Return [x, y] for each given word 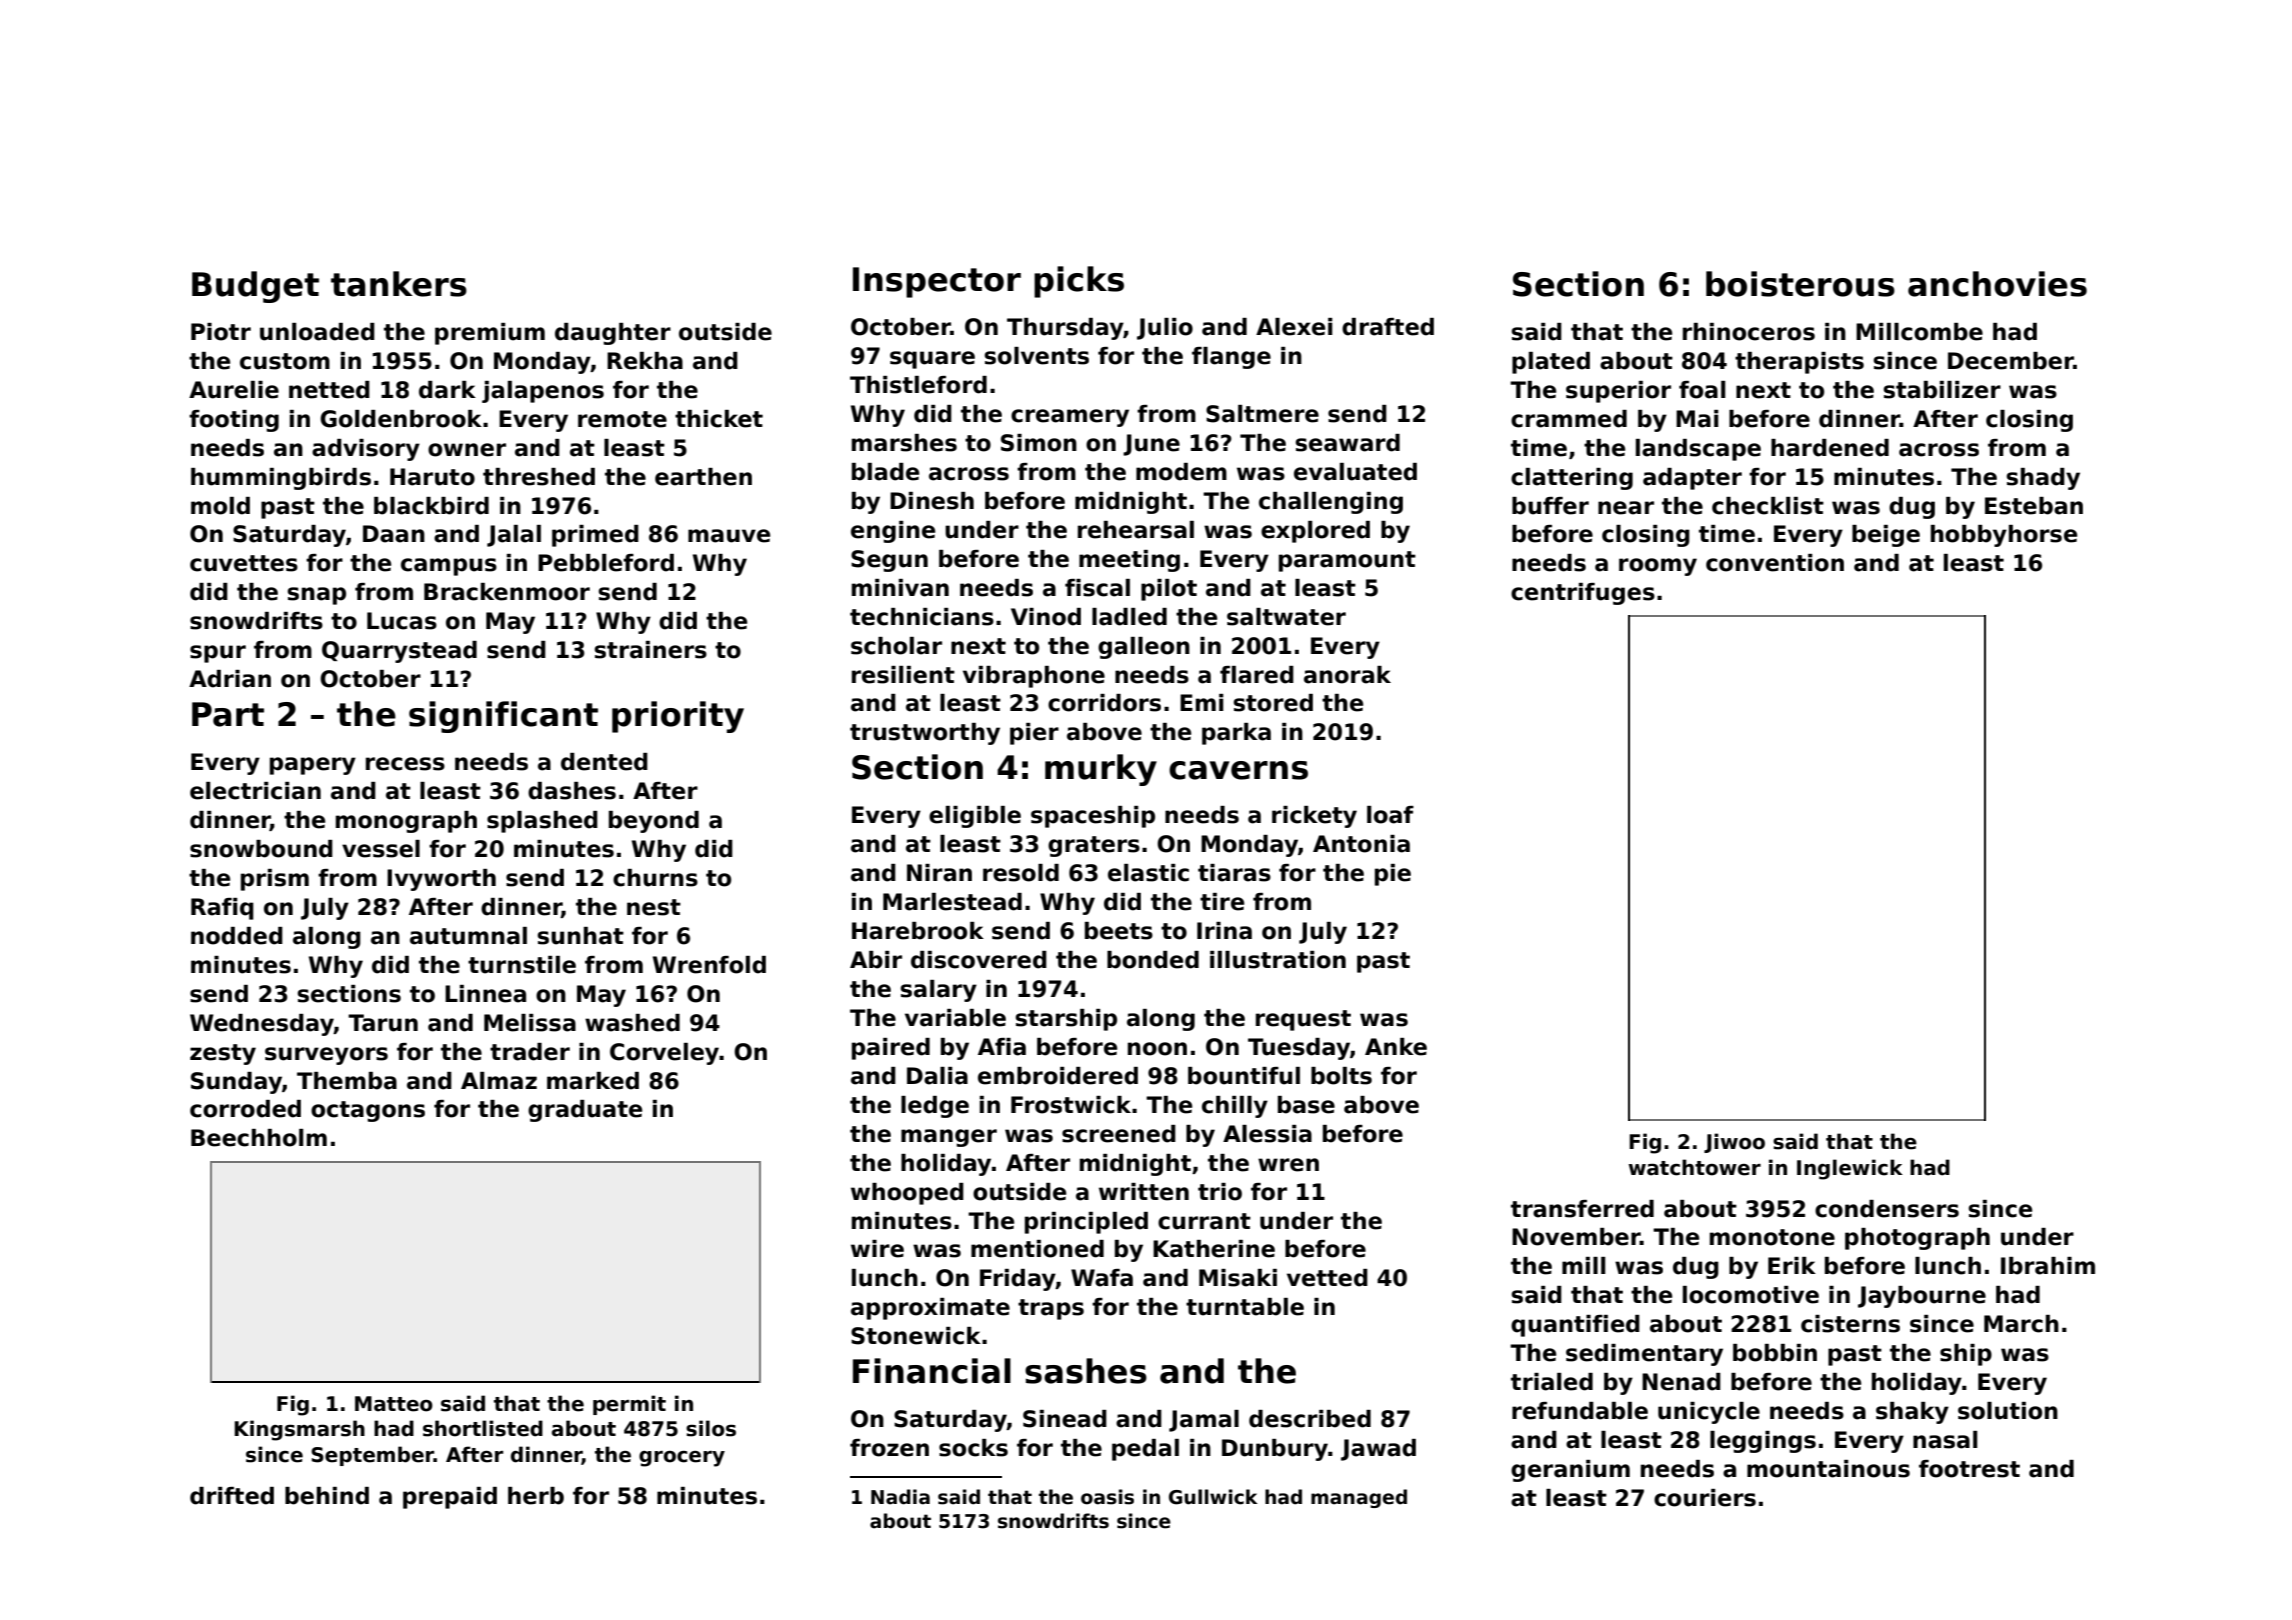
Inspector [937, 282]
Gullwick [1213, 1497]
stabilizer [1942, 390]
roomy [1658, 567]
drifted [232, 1496]
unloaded [317, 332]
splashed [542, 822]
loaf [1390, 815]
